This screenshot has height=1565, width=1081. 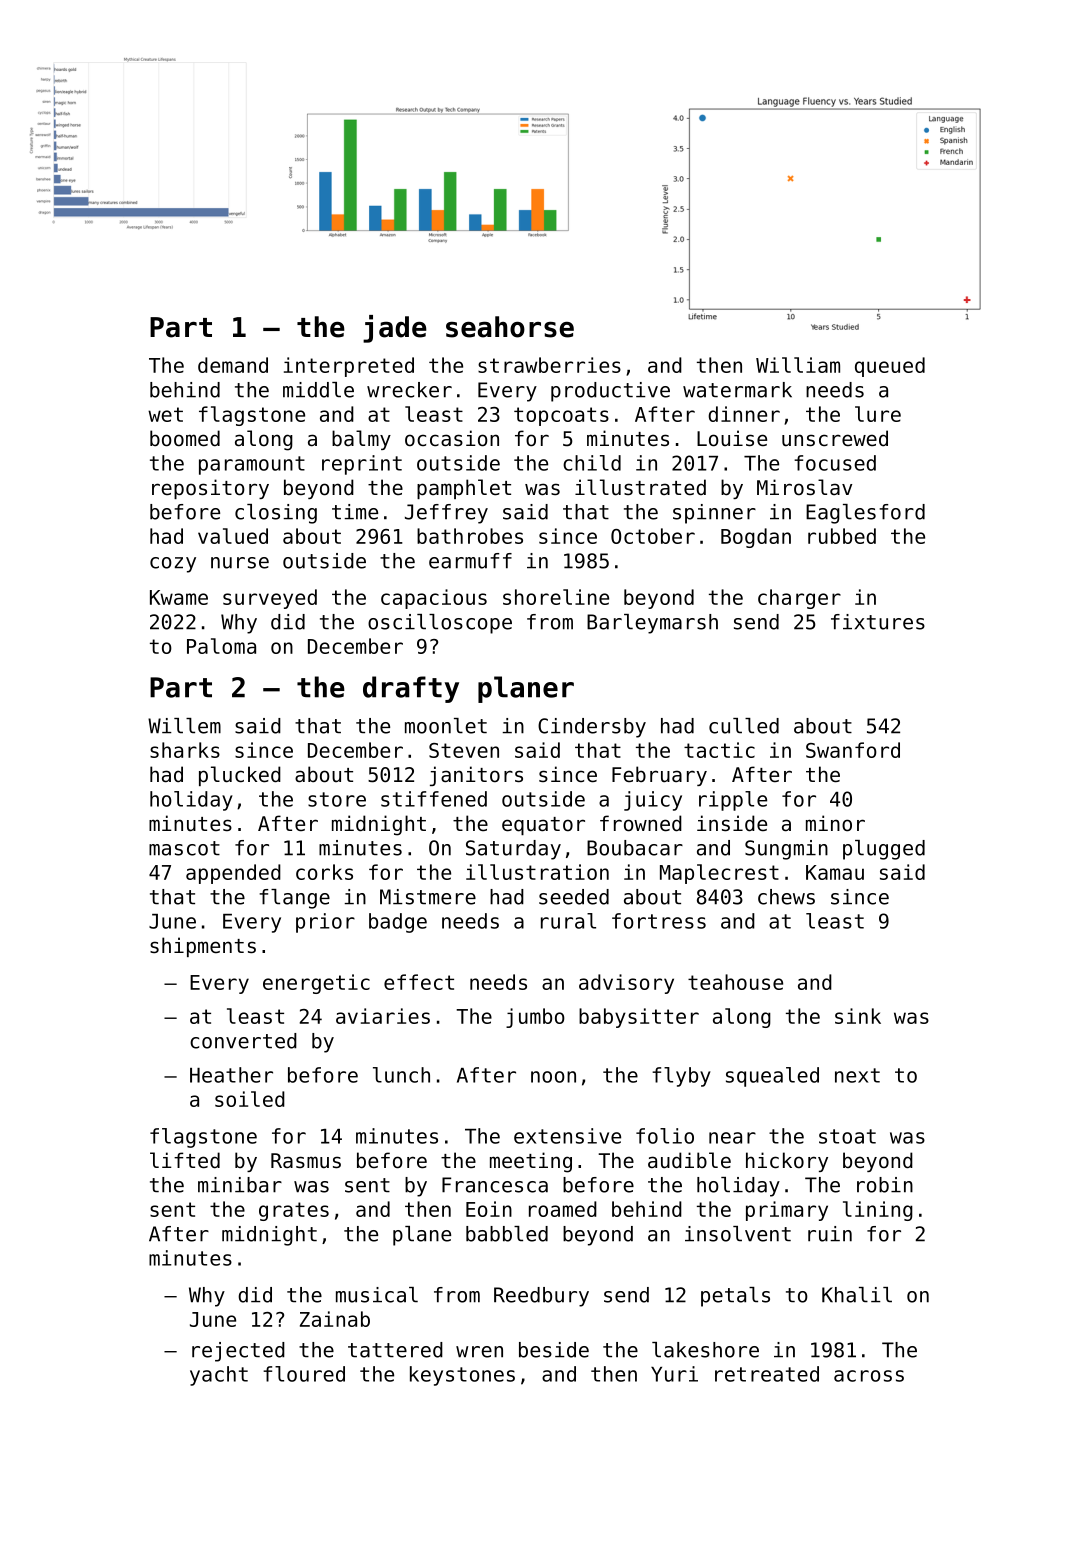 I want to click on robin, so click(x=885, y=1185).
